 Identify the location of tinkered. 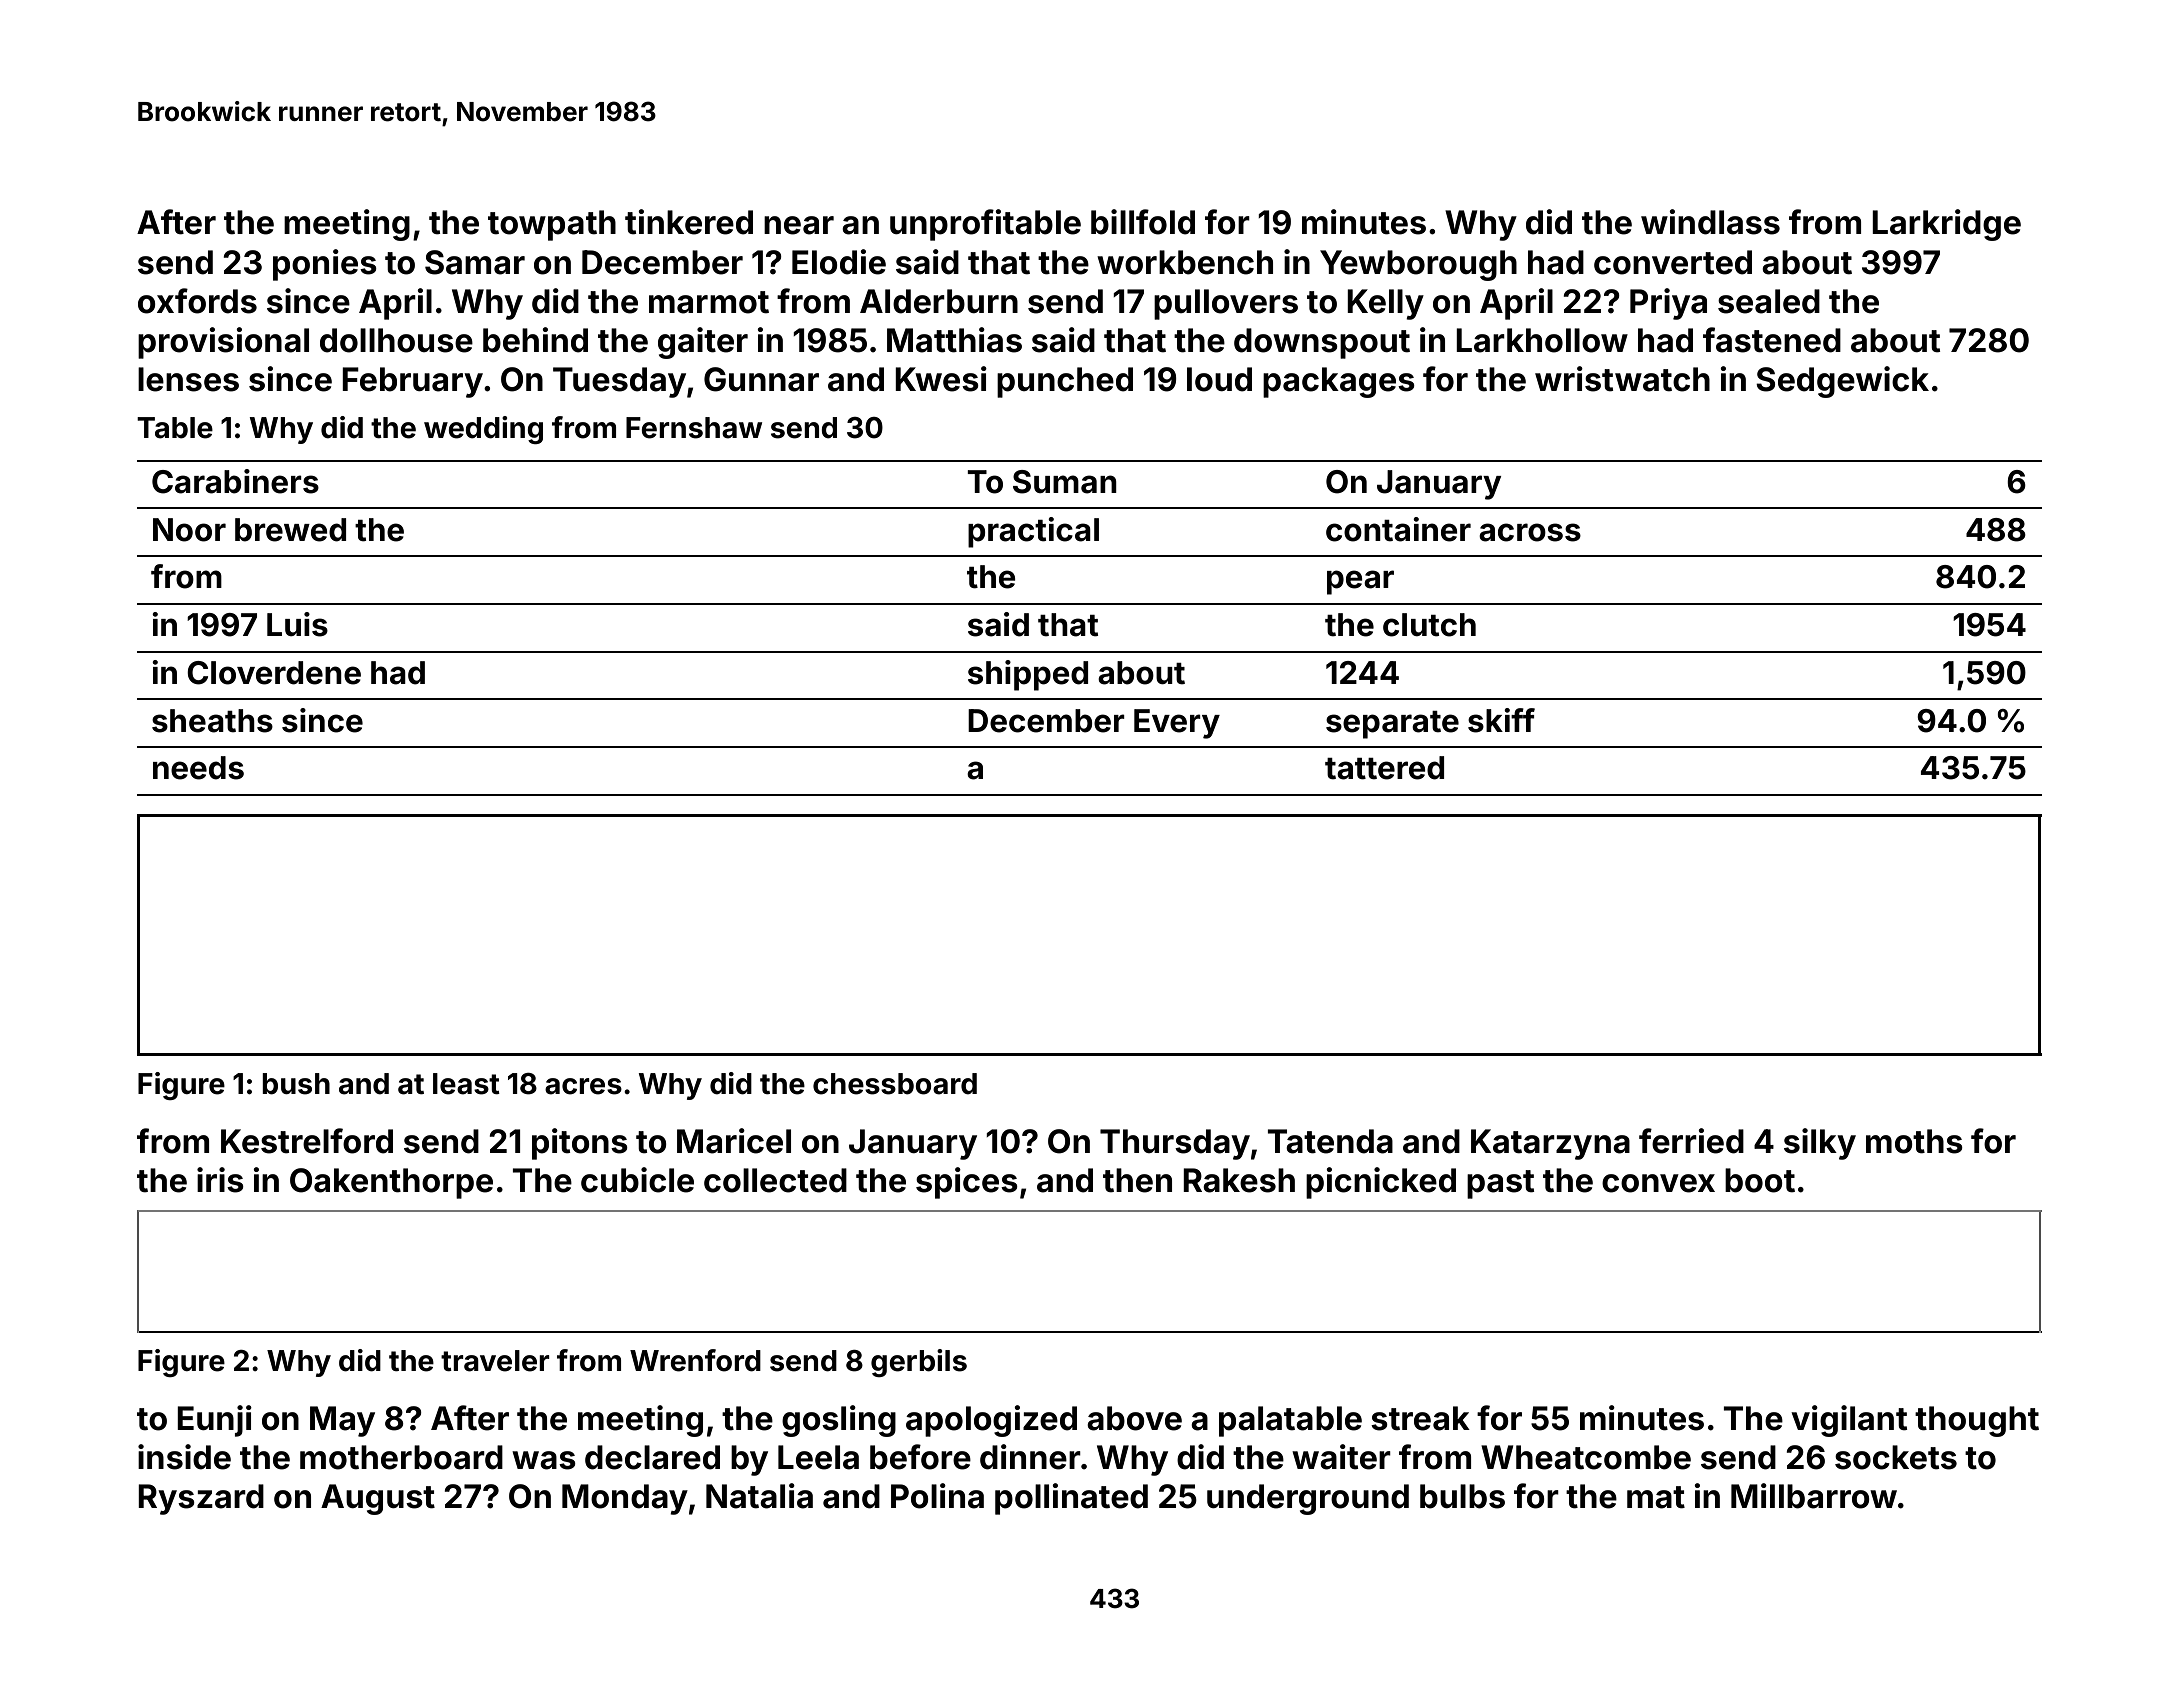
(689, 222).
